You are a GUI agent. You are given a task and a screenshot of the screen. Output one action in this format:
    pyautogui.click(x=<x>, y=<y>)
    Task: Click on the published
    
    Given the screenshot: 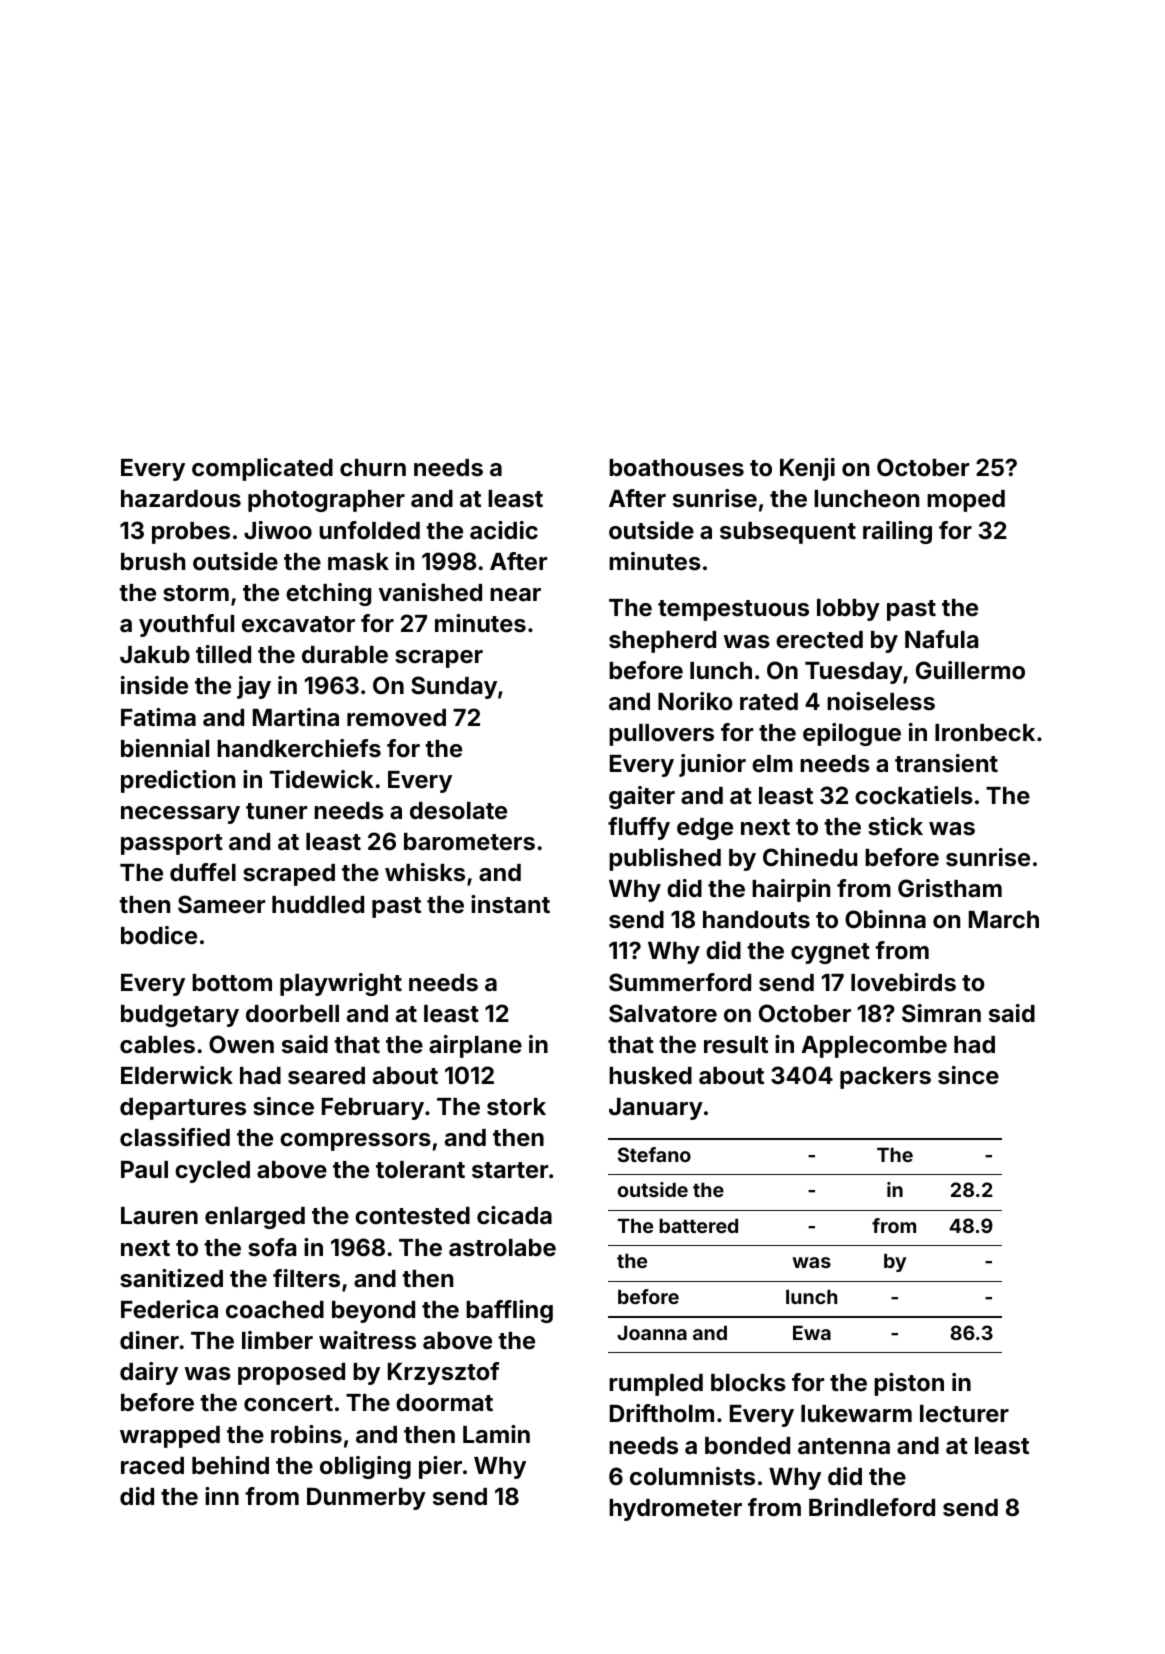 What is the action you would take?
    pyautogui.click(x=665, y=859)
